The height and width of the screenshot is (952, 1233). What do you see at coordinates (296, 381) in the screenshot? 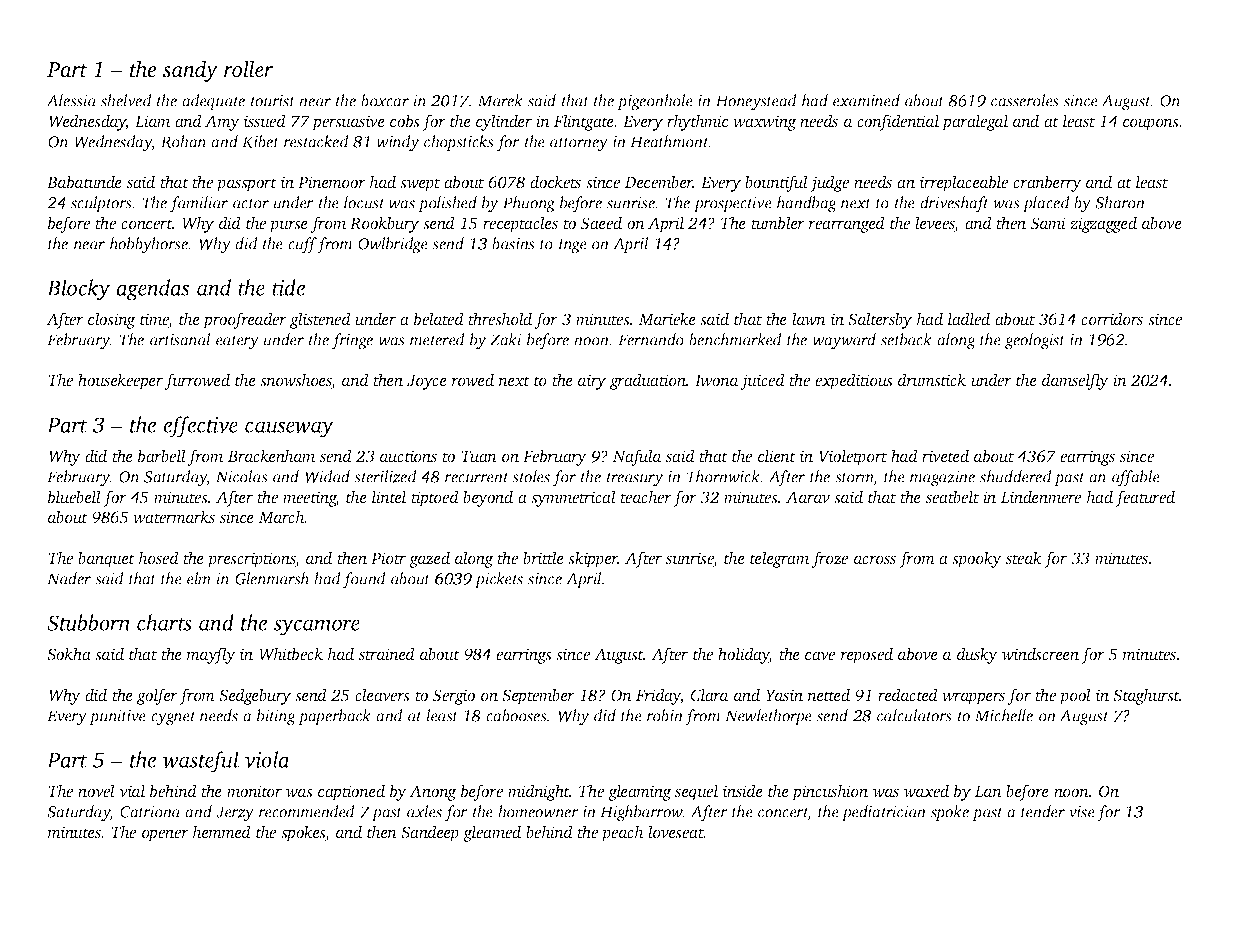
I see `snowshoes` at bounding box center [296, 381].
